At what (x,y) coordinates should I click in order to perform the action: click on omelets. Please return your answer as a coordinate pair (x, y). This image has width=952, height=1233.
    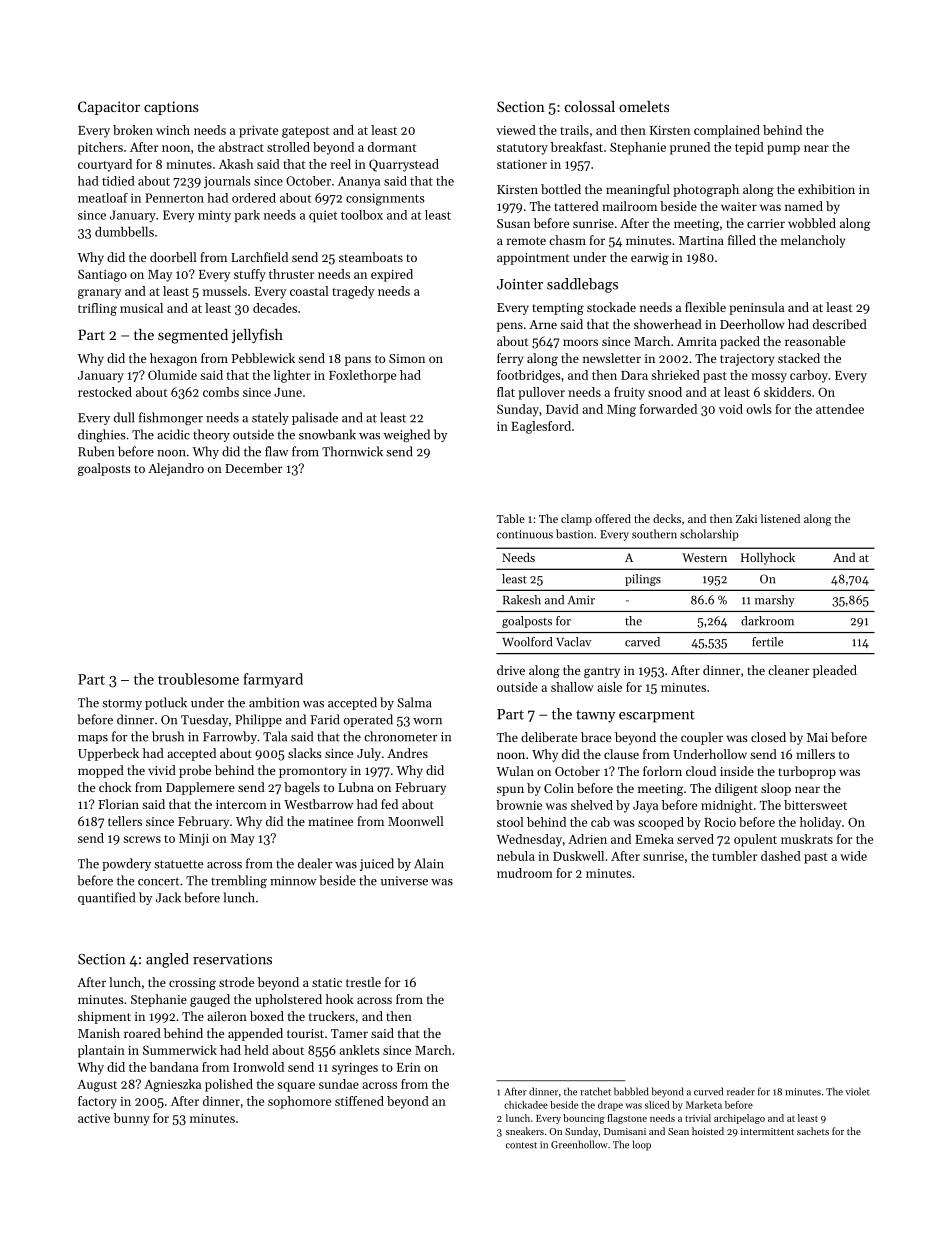
    Looking at the image, I should click on (644, 106).
